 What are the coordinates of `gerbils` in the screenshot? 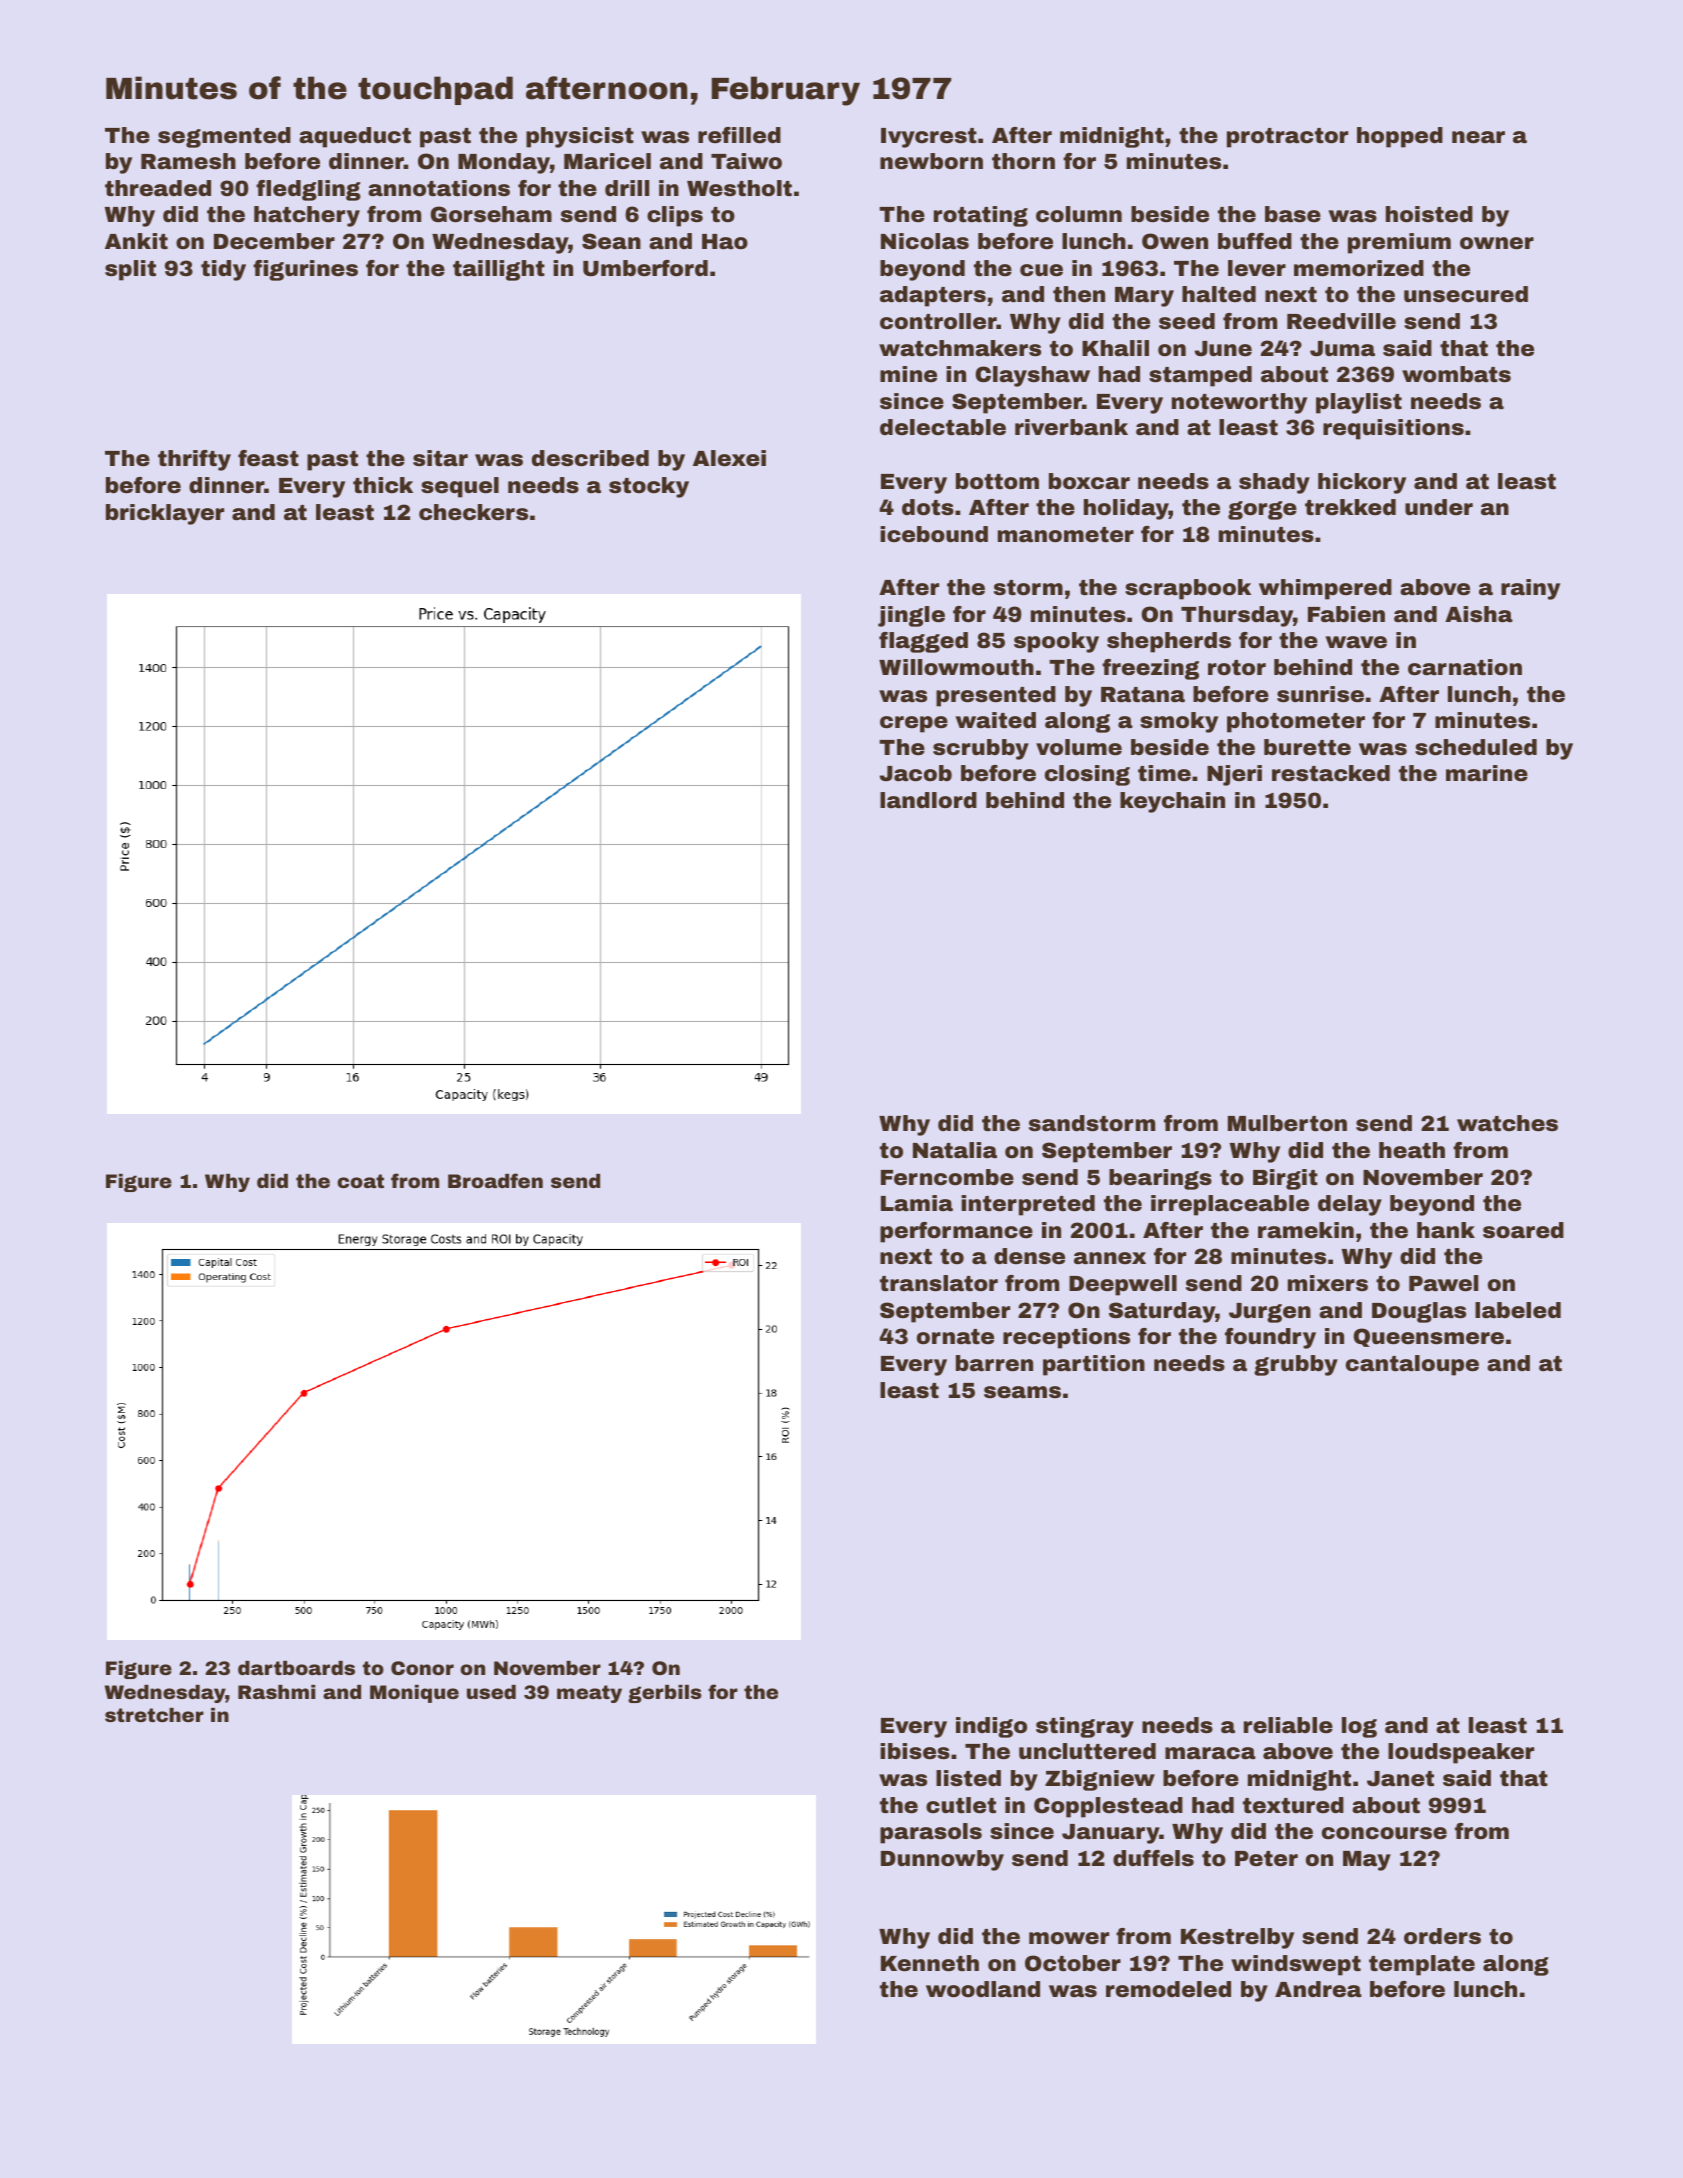 It's located at (665, 1694).
